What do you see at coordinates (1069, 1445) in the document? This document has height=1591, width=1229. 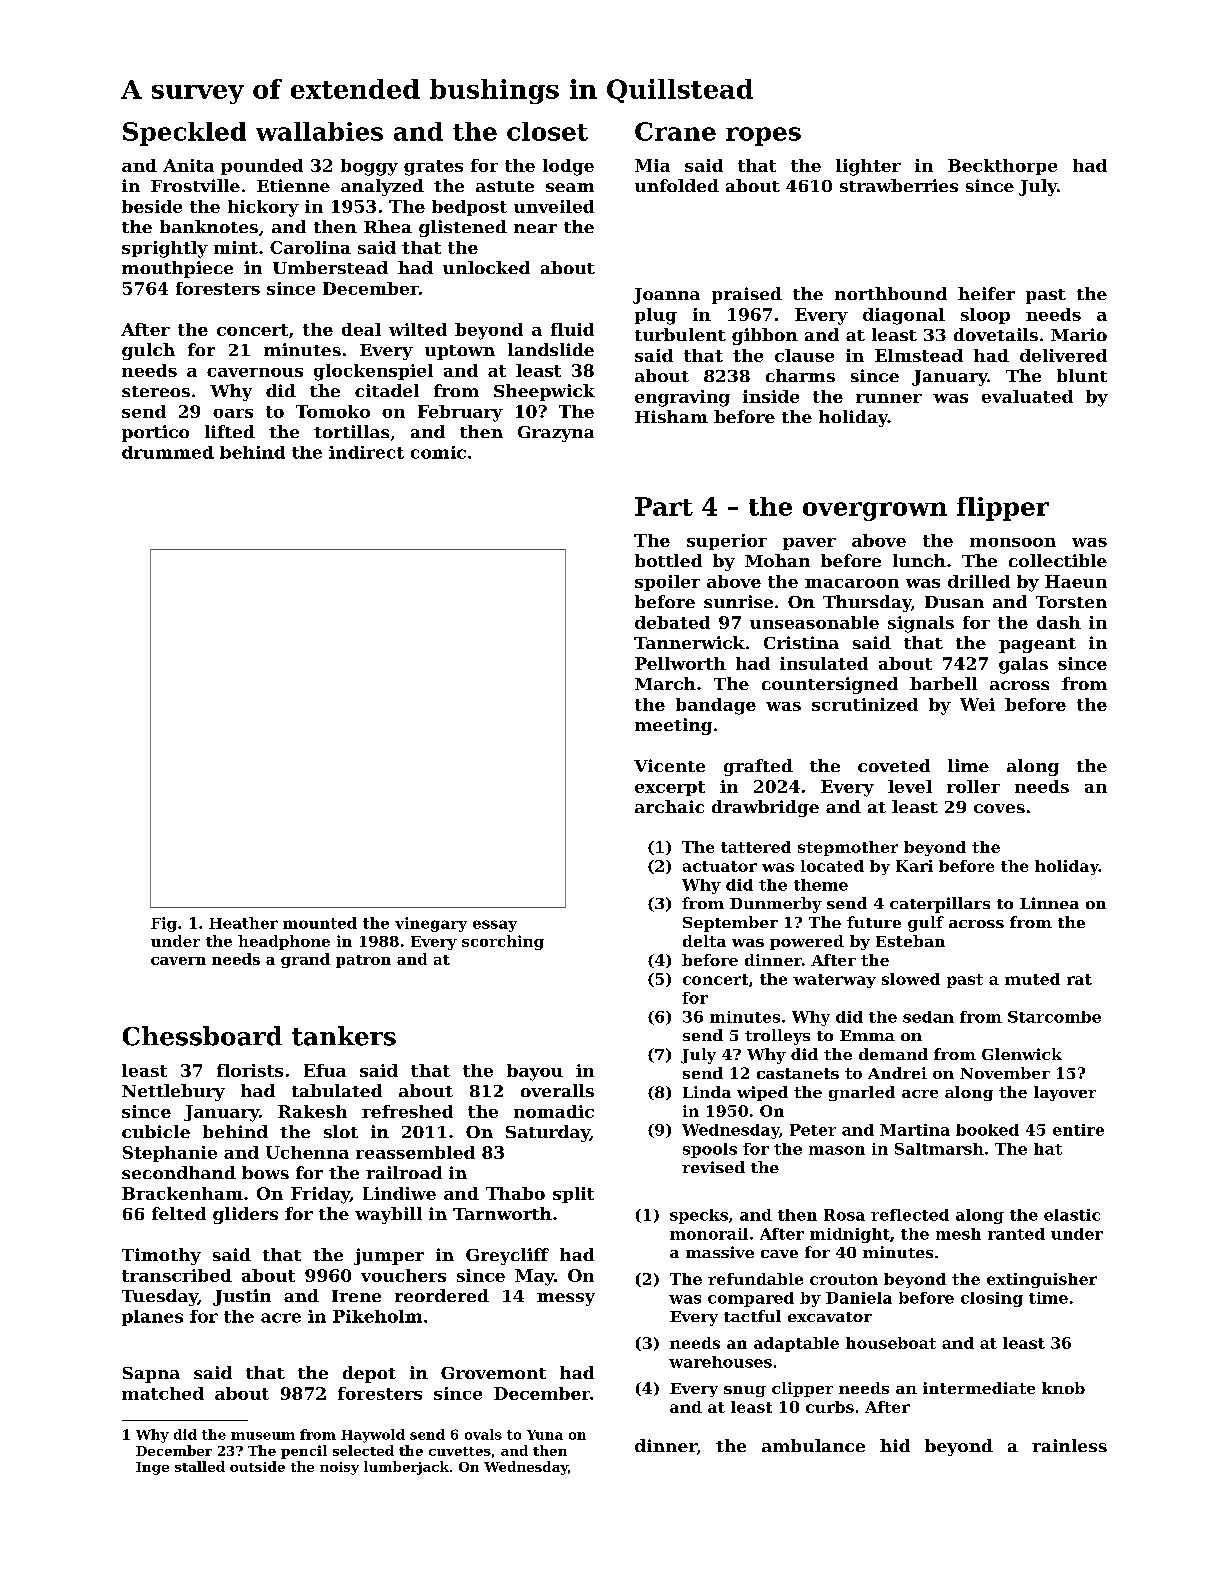 I see `rainless` at bounding box center [1069, 1445].
